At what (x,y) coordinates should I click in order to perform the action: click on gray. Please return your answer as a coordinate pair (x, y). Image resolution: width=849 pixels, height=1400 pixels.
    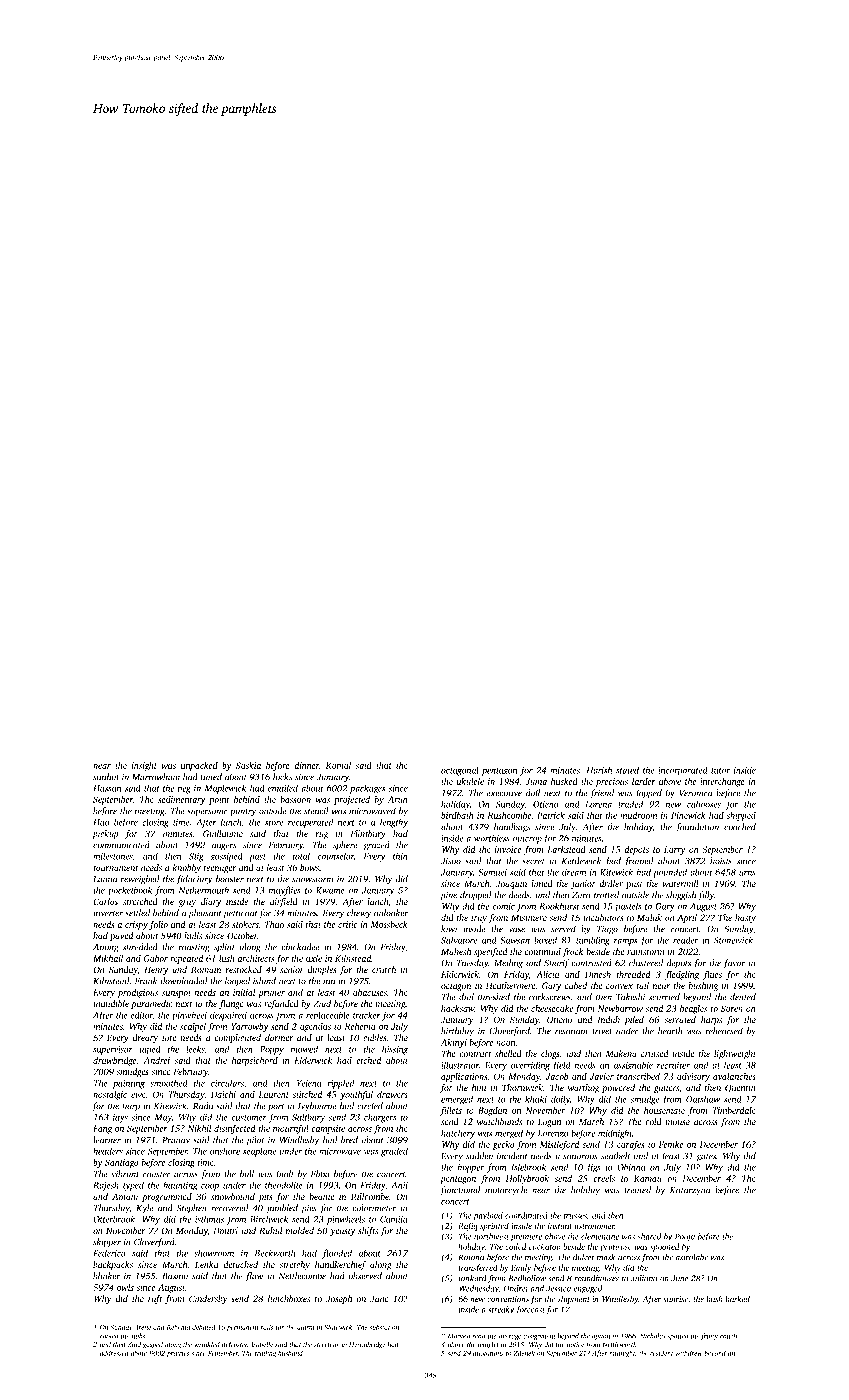
    Looking at the image, I should click on (187, 903).
